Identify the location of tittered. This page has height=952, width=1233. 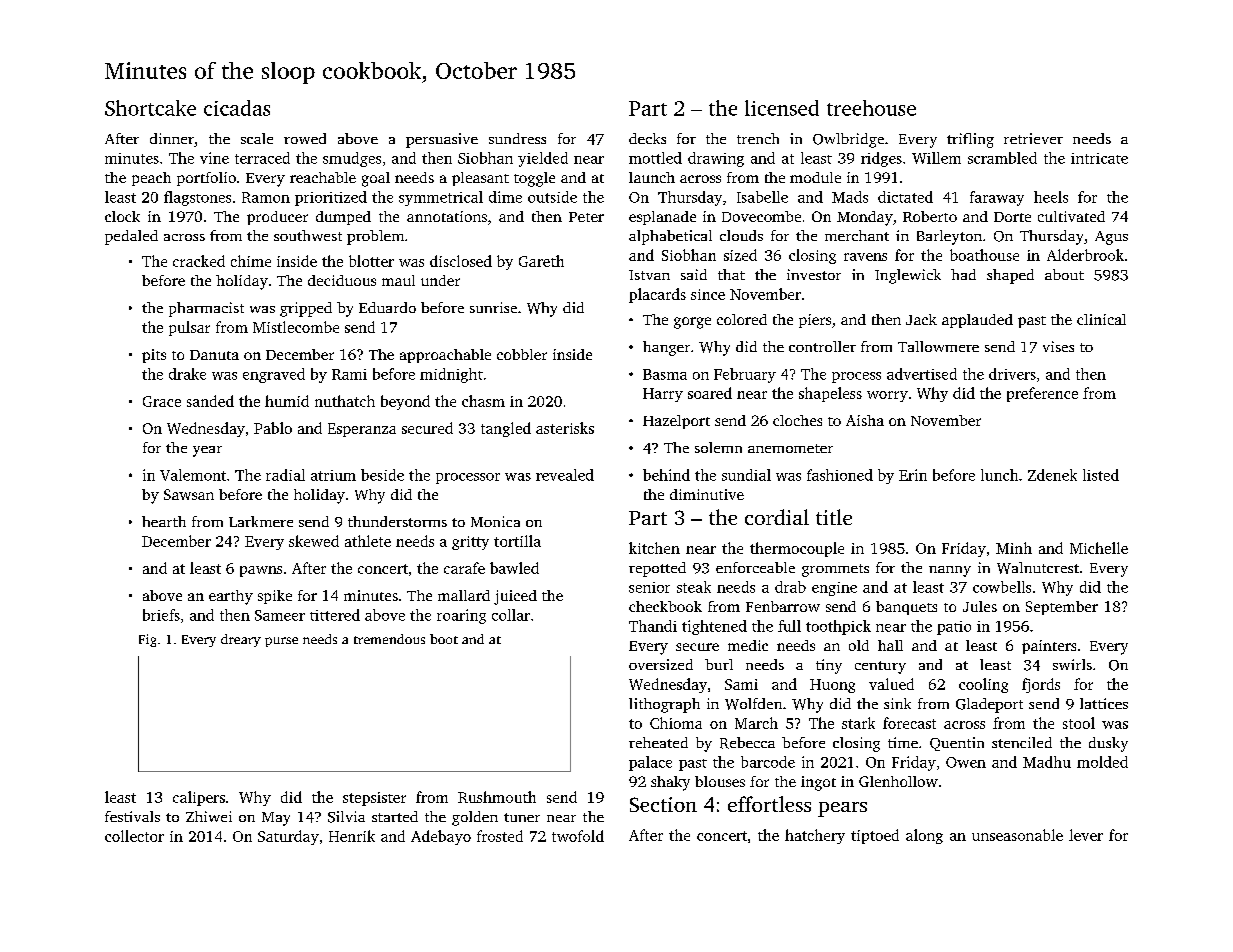
(335, 615).
